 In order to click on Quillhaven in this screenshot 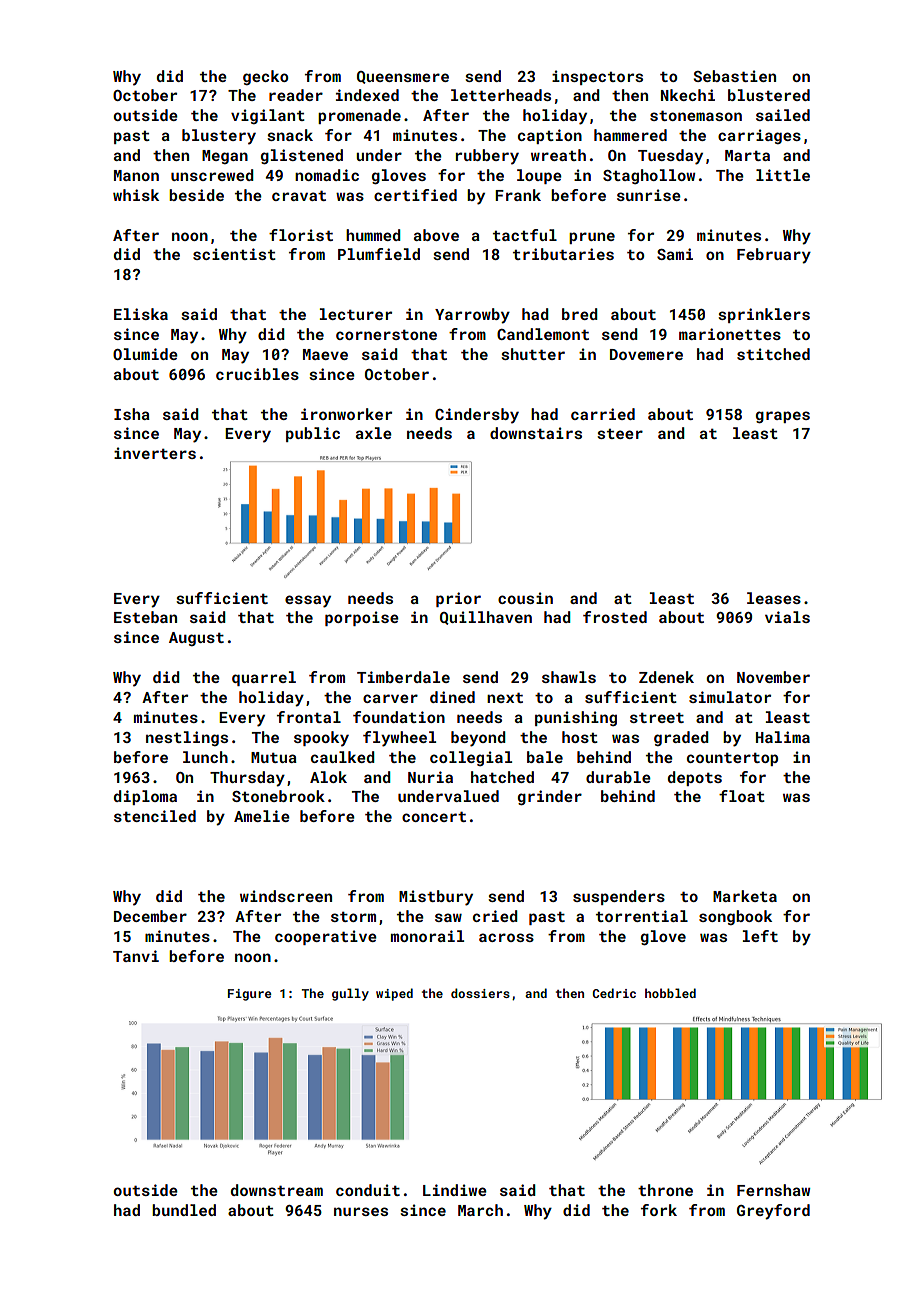, I will do `click(486, 618)`.
